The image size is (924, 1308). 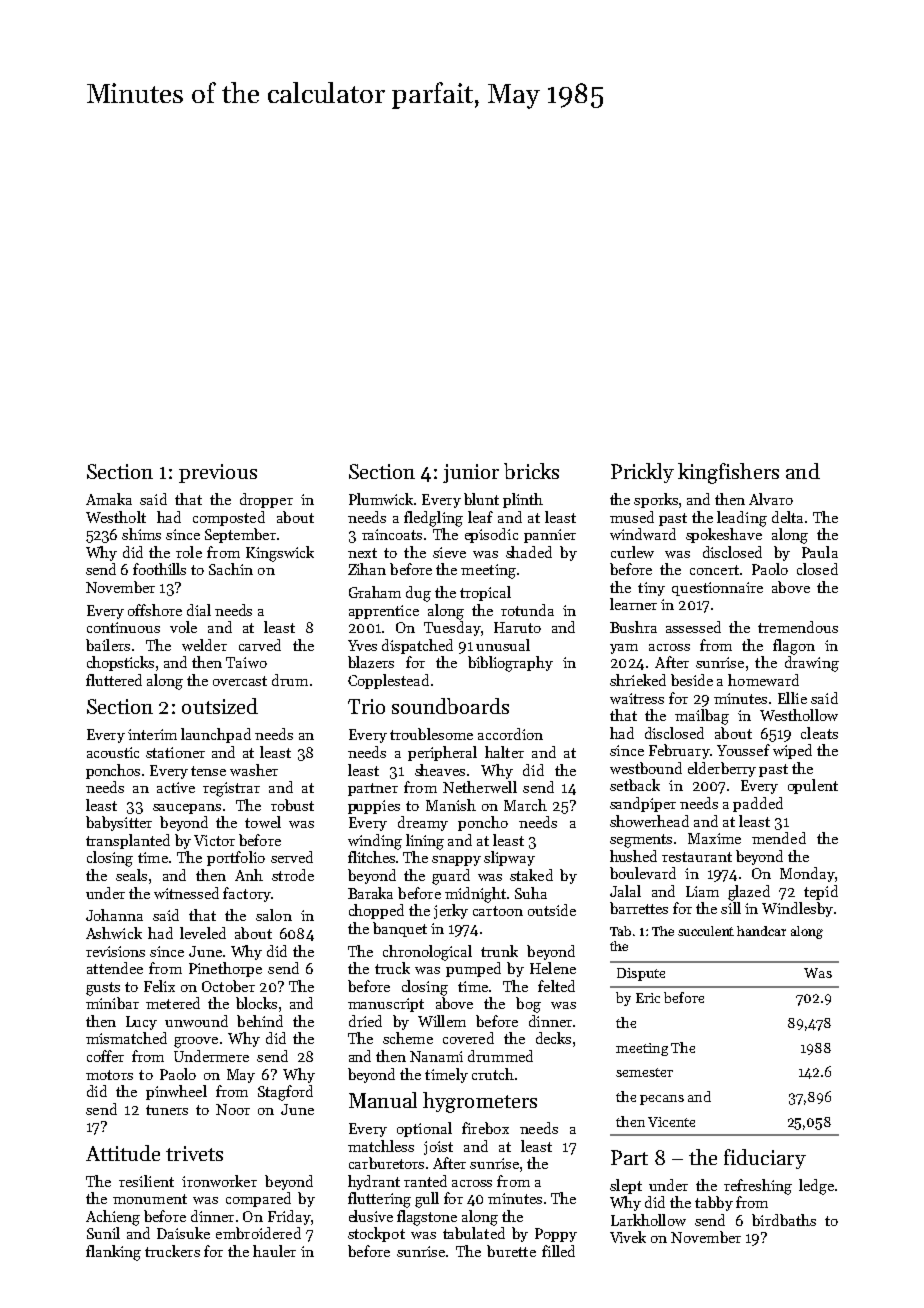 I want to click on previous, so click(x=218, y=473).
